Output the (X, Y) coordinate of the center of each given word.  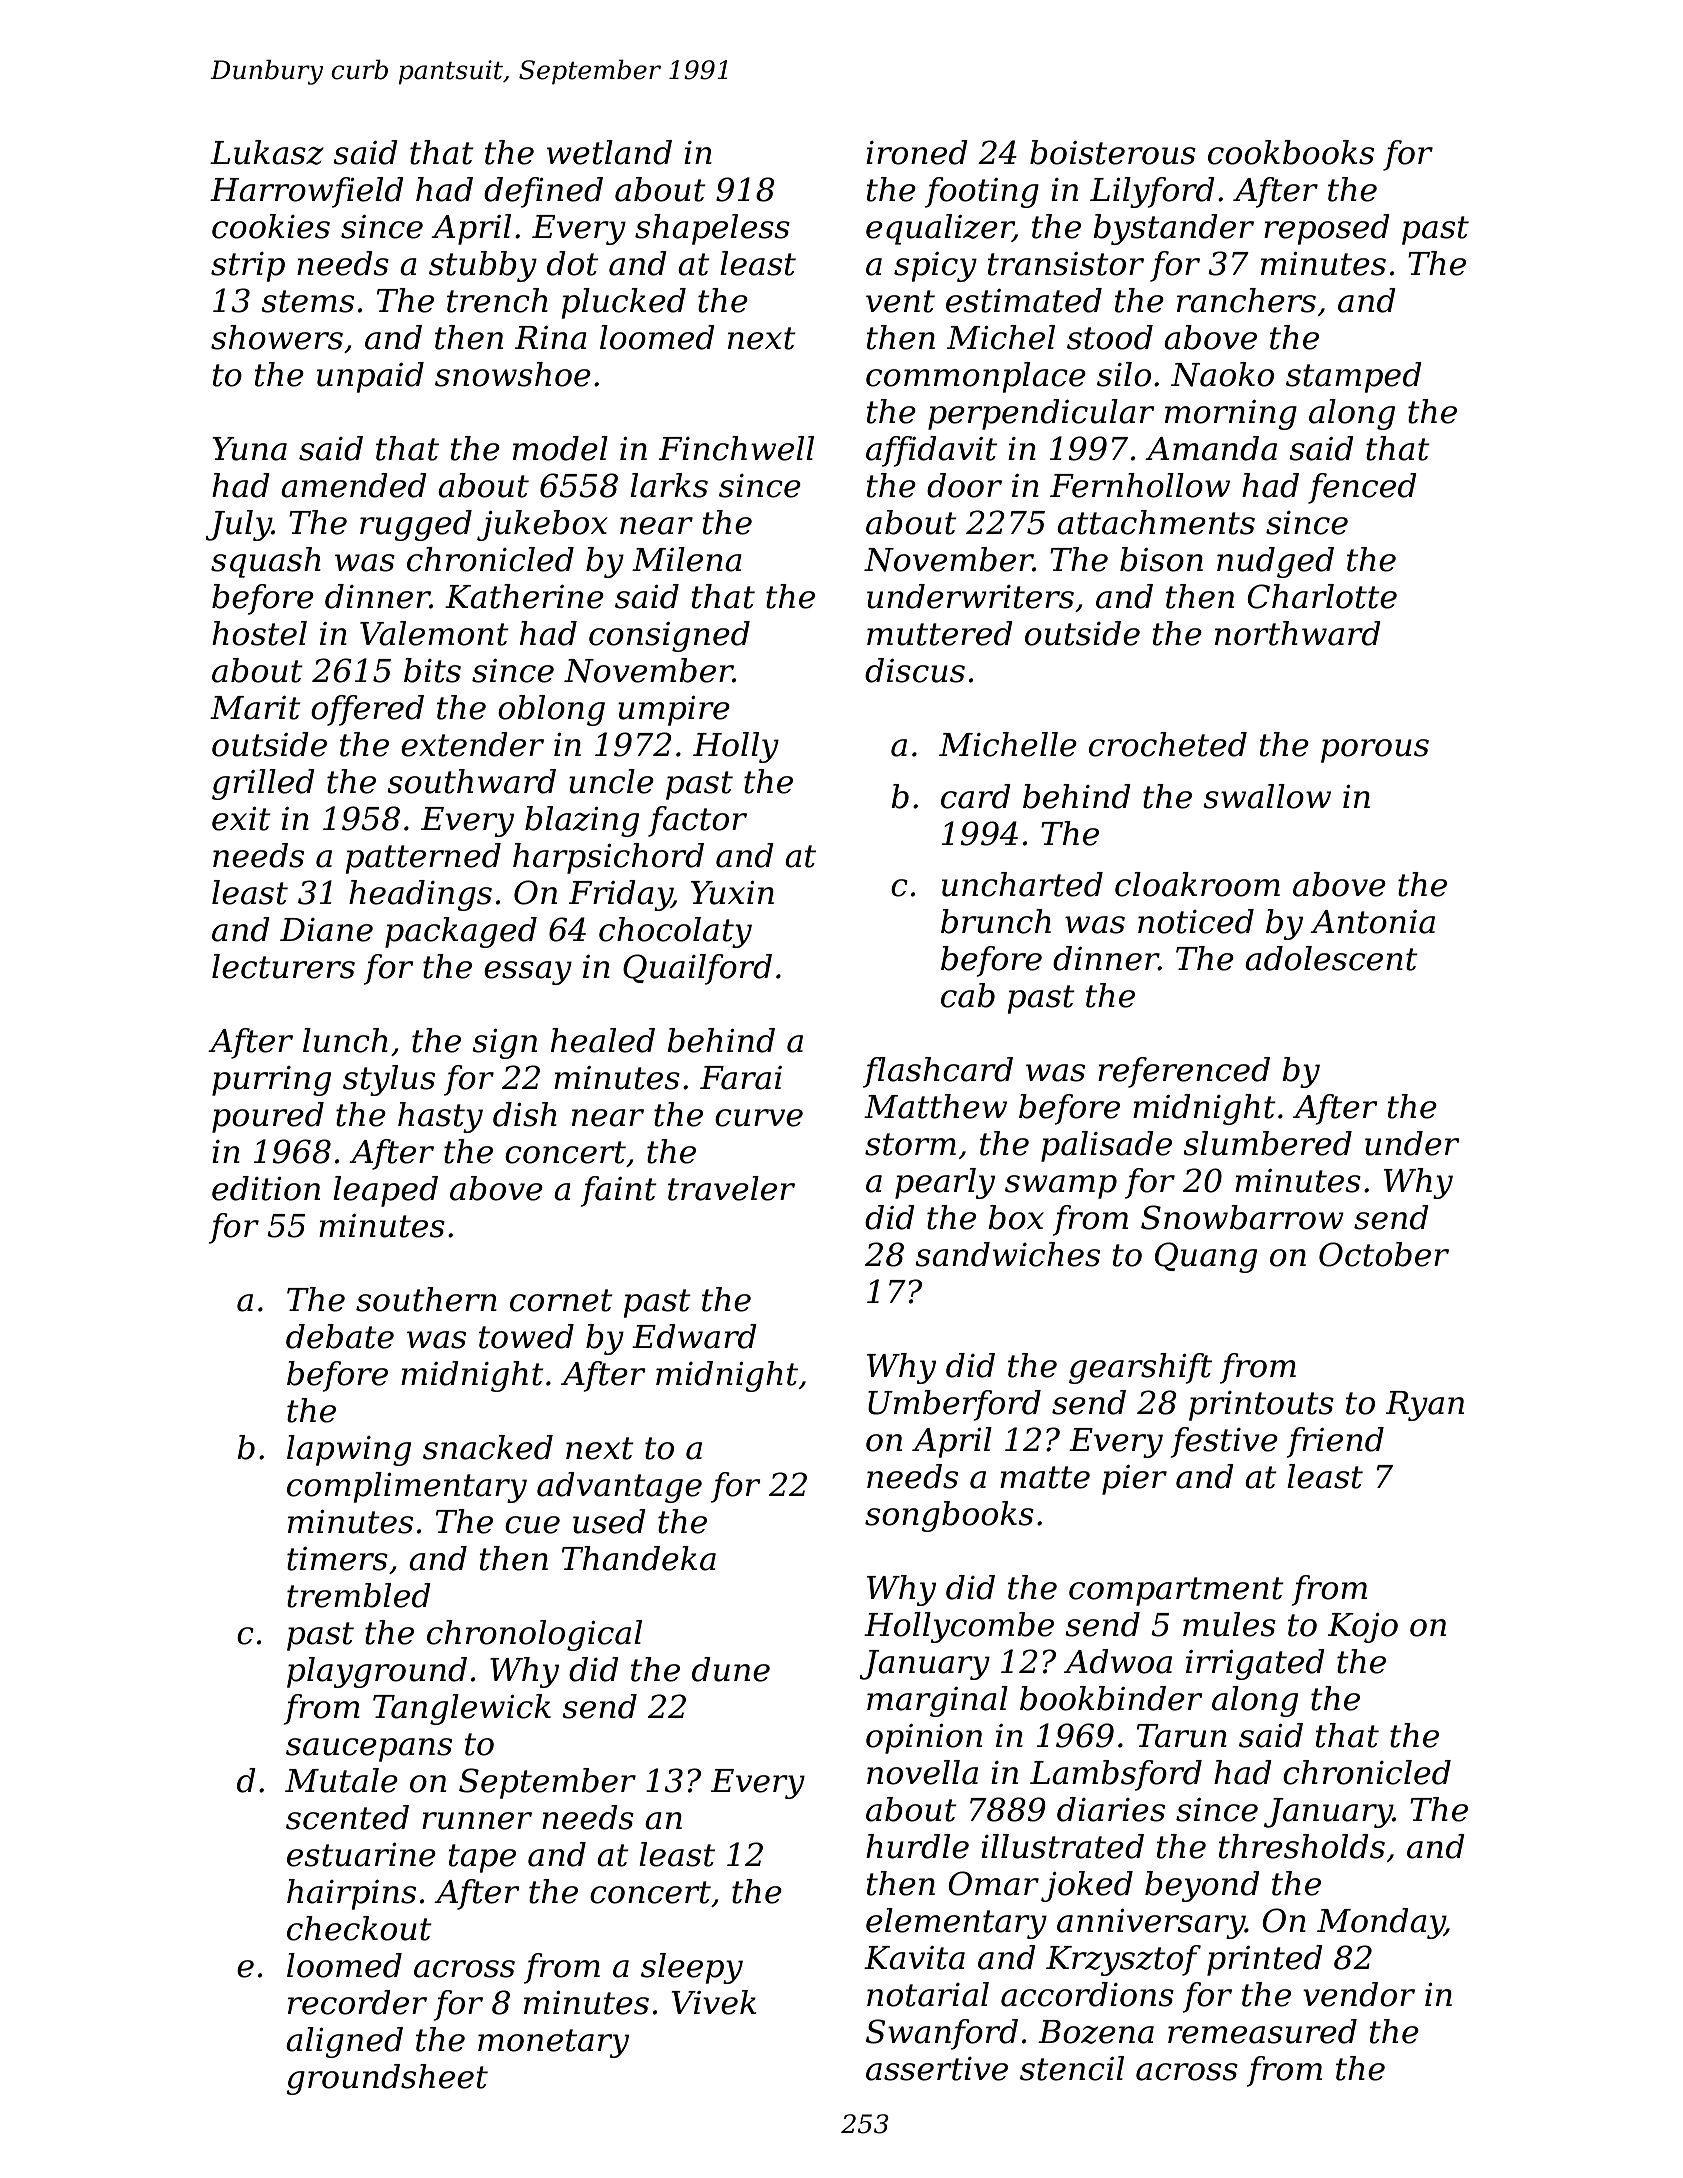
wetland (609, 152)
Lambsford (1116, 1775)
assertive (937, 2069)
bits (432, 670)
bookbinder (1111, 1698)
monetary (553, 2043)
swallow (1267, 796)
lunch (345, 1040)
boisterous (1113, 152)
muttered (940, 633)
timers (337, 1559)
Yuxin (732, 893)
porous (1375, 751)
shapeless (712, 229)
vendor (1359, 1994)
